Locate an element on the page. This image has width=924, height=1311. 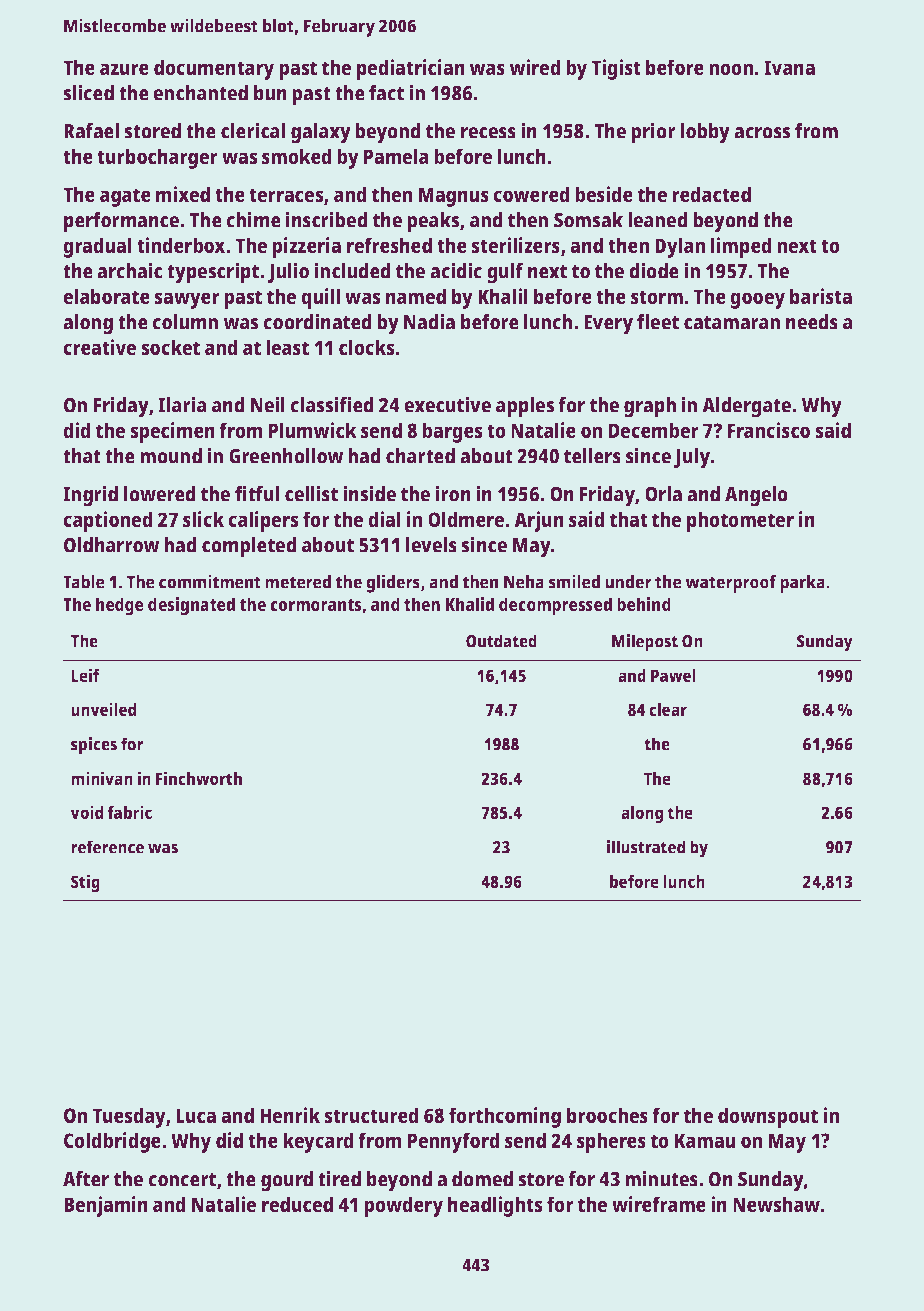
cormorants is located at coordinates (315, 605).
